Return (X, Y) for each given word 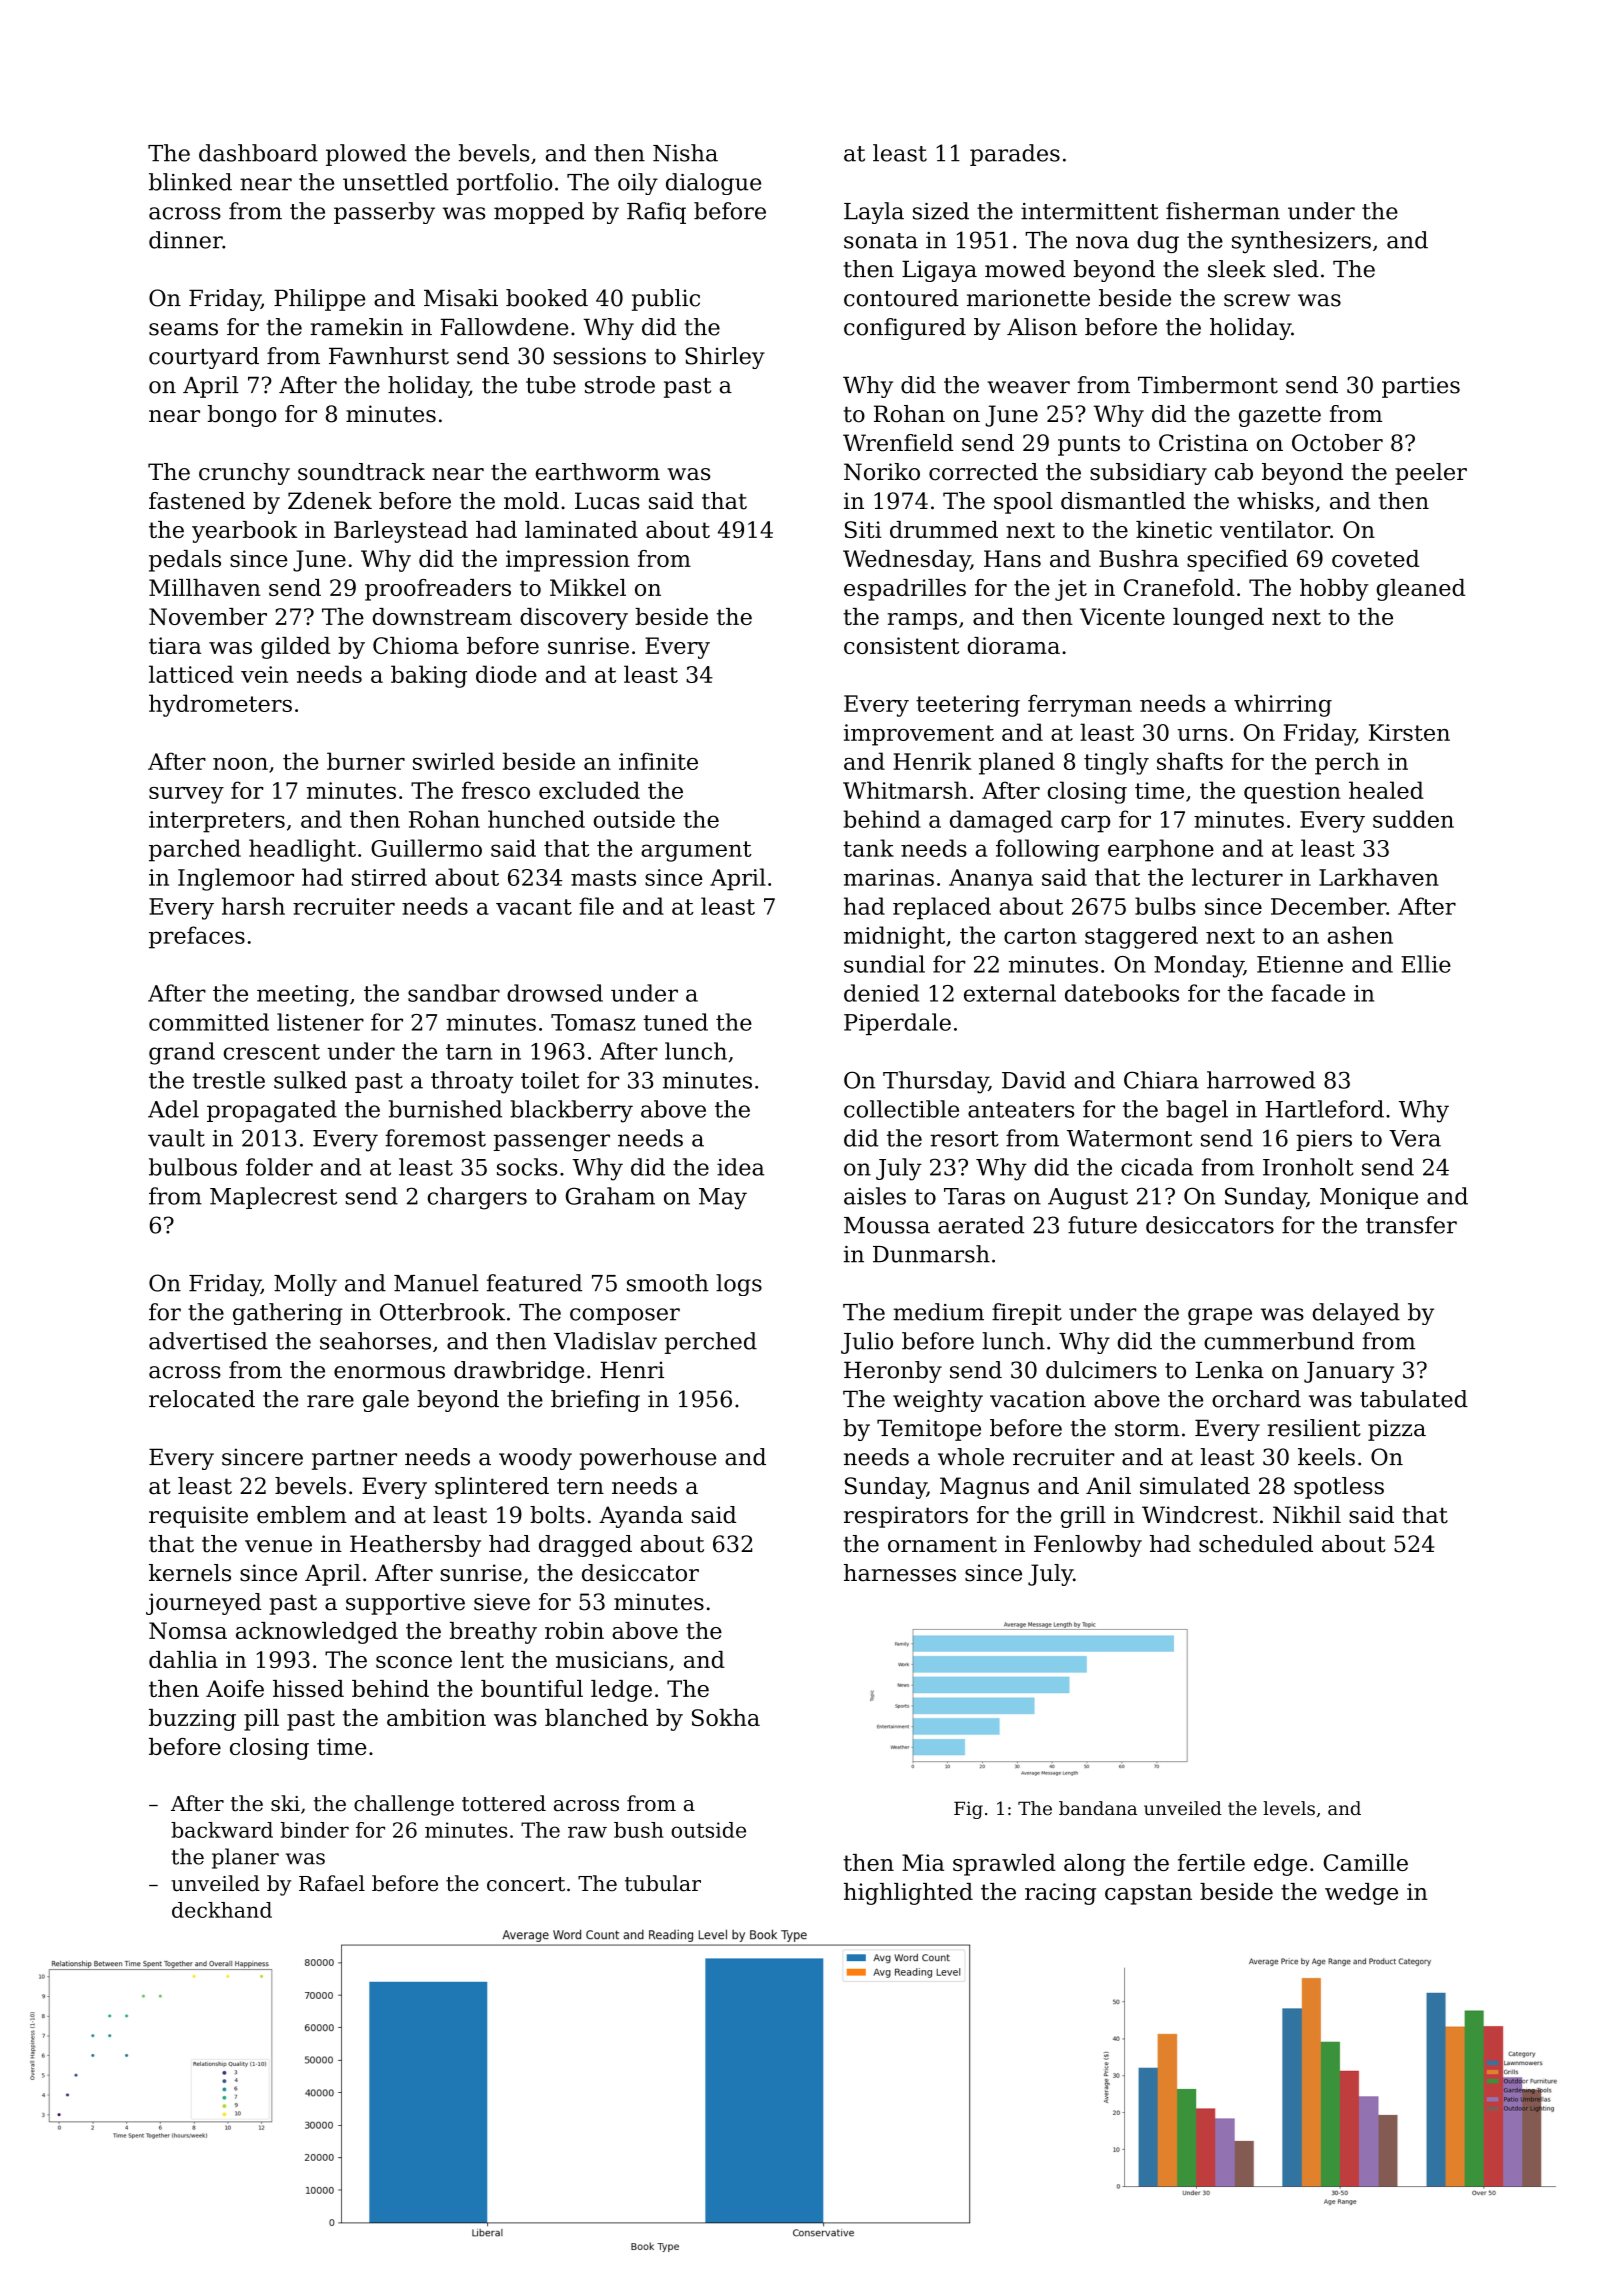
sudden (1413, 819)
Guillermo (426, 848)
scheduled (1256, 1544)
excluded (589, 790)
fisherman (1223, 211)
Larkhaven (1379, 877)
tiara (175, 645)
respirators (906, 1517)
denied (881, 993)
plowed (366, 155)
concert (526, 1884)
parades (1015, 155)
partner (354, 1460)
